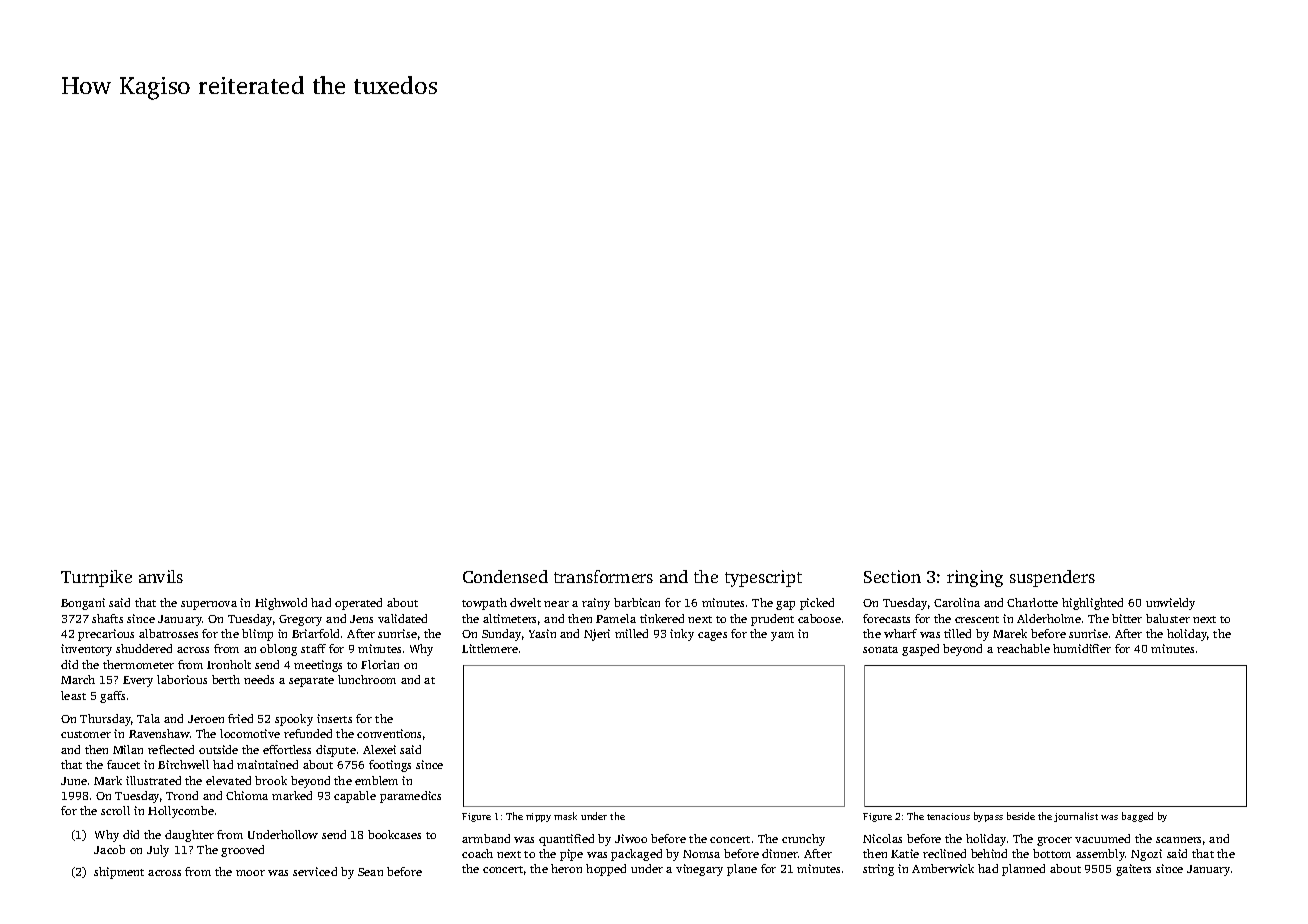 This screenshot has width=1308, height=924. Describe the element at coordinates (505, 576) in the screenshot. I see `Condensed` at that location.
